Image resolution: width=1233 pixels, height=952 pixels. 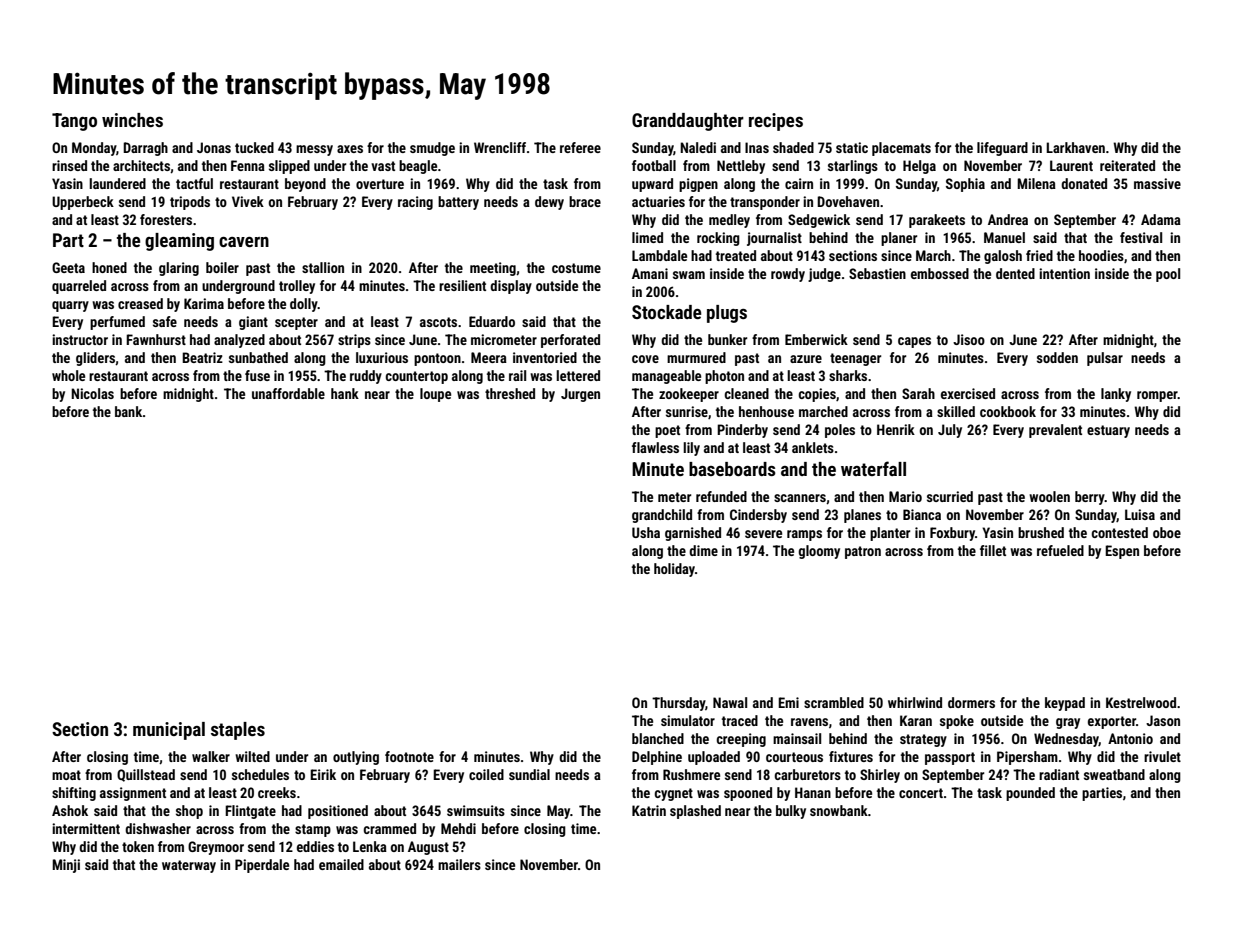 What do you see at coordinates (1057, 357) in the document?
I see `sodden` at bounding box center [1057, 357].
